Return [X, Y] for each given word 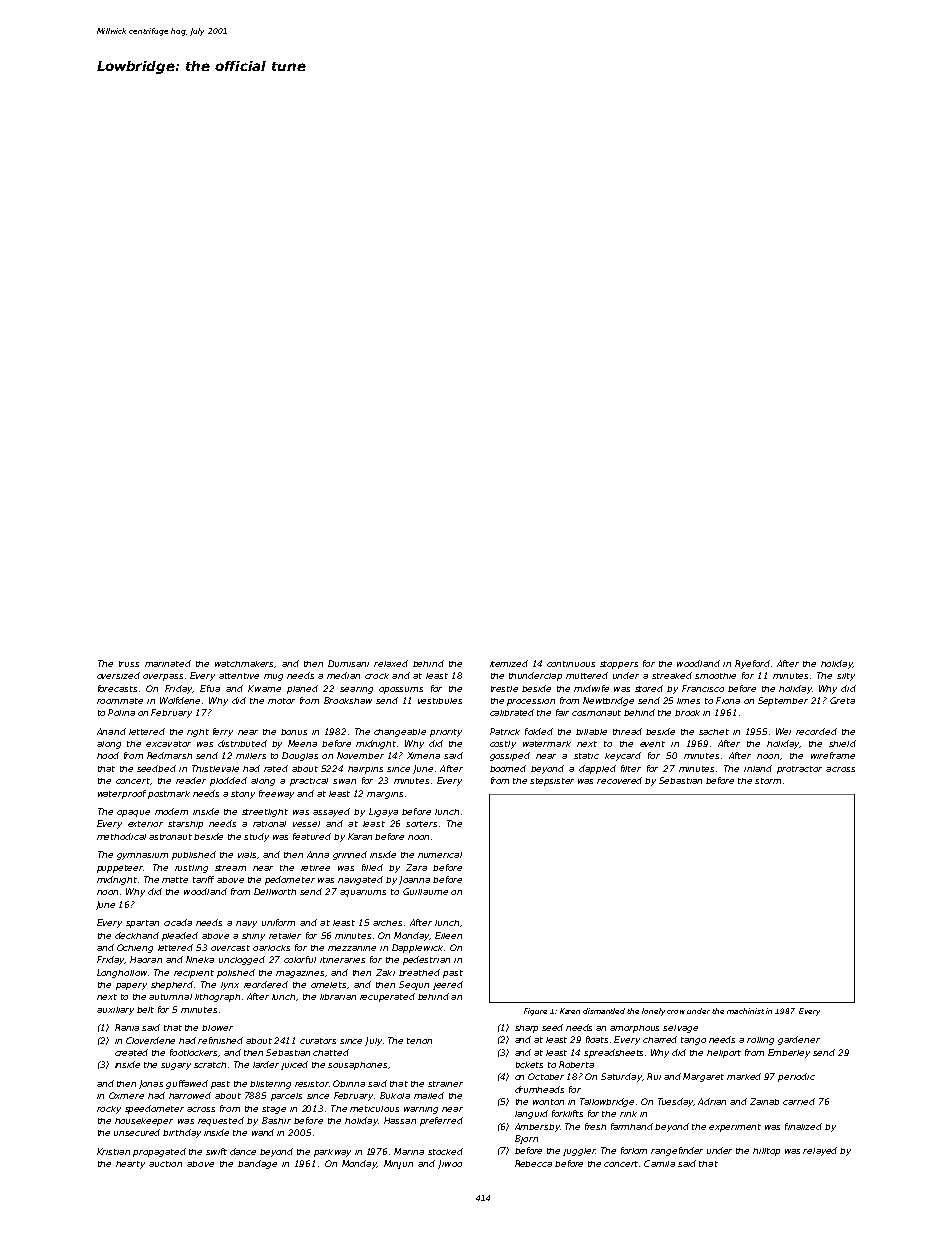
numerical [440, 855]
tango [693, 1041]
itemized [509, 663]
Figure [535, 1012]
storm [768, 781]
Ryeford [752, 664]
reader [191, 780]
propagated [159, 1152]
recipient [194, 974]
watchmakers [244, 664]
